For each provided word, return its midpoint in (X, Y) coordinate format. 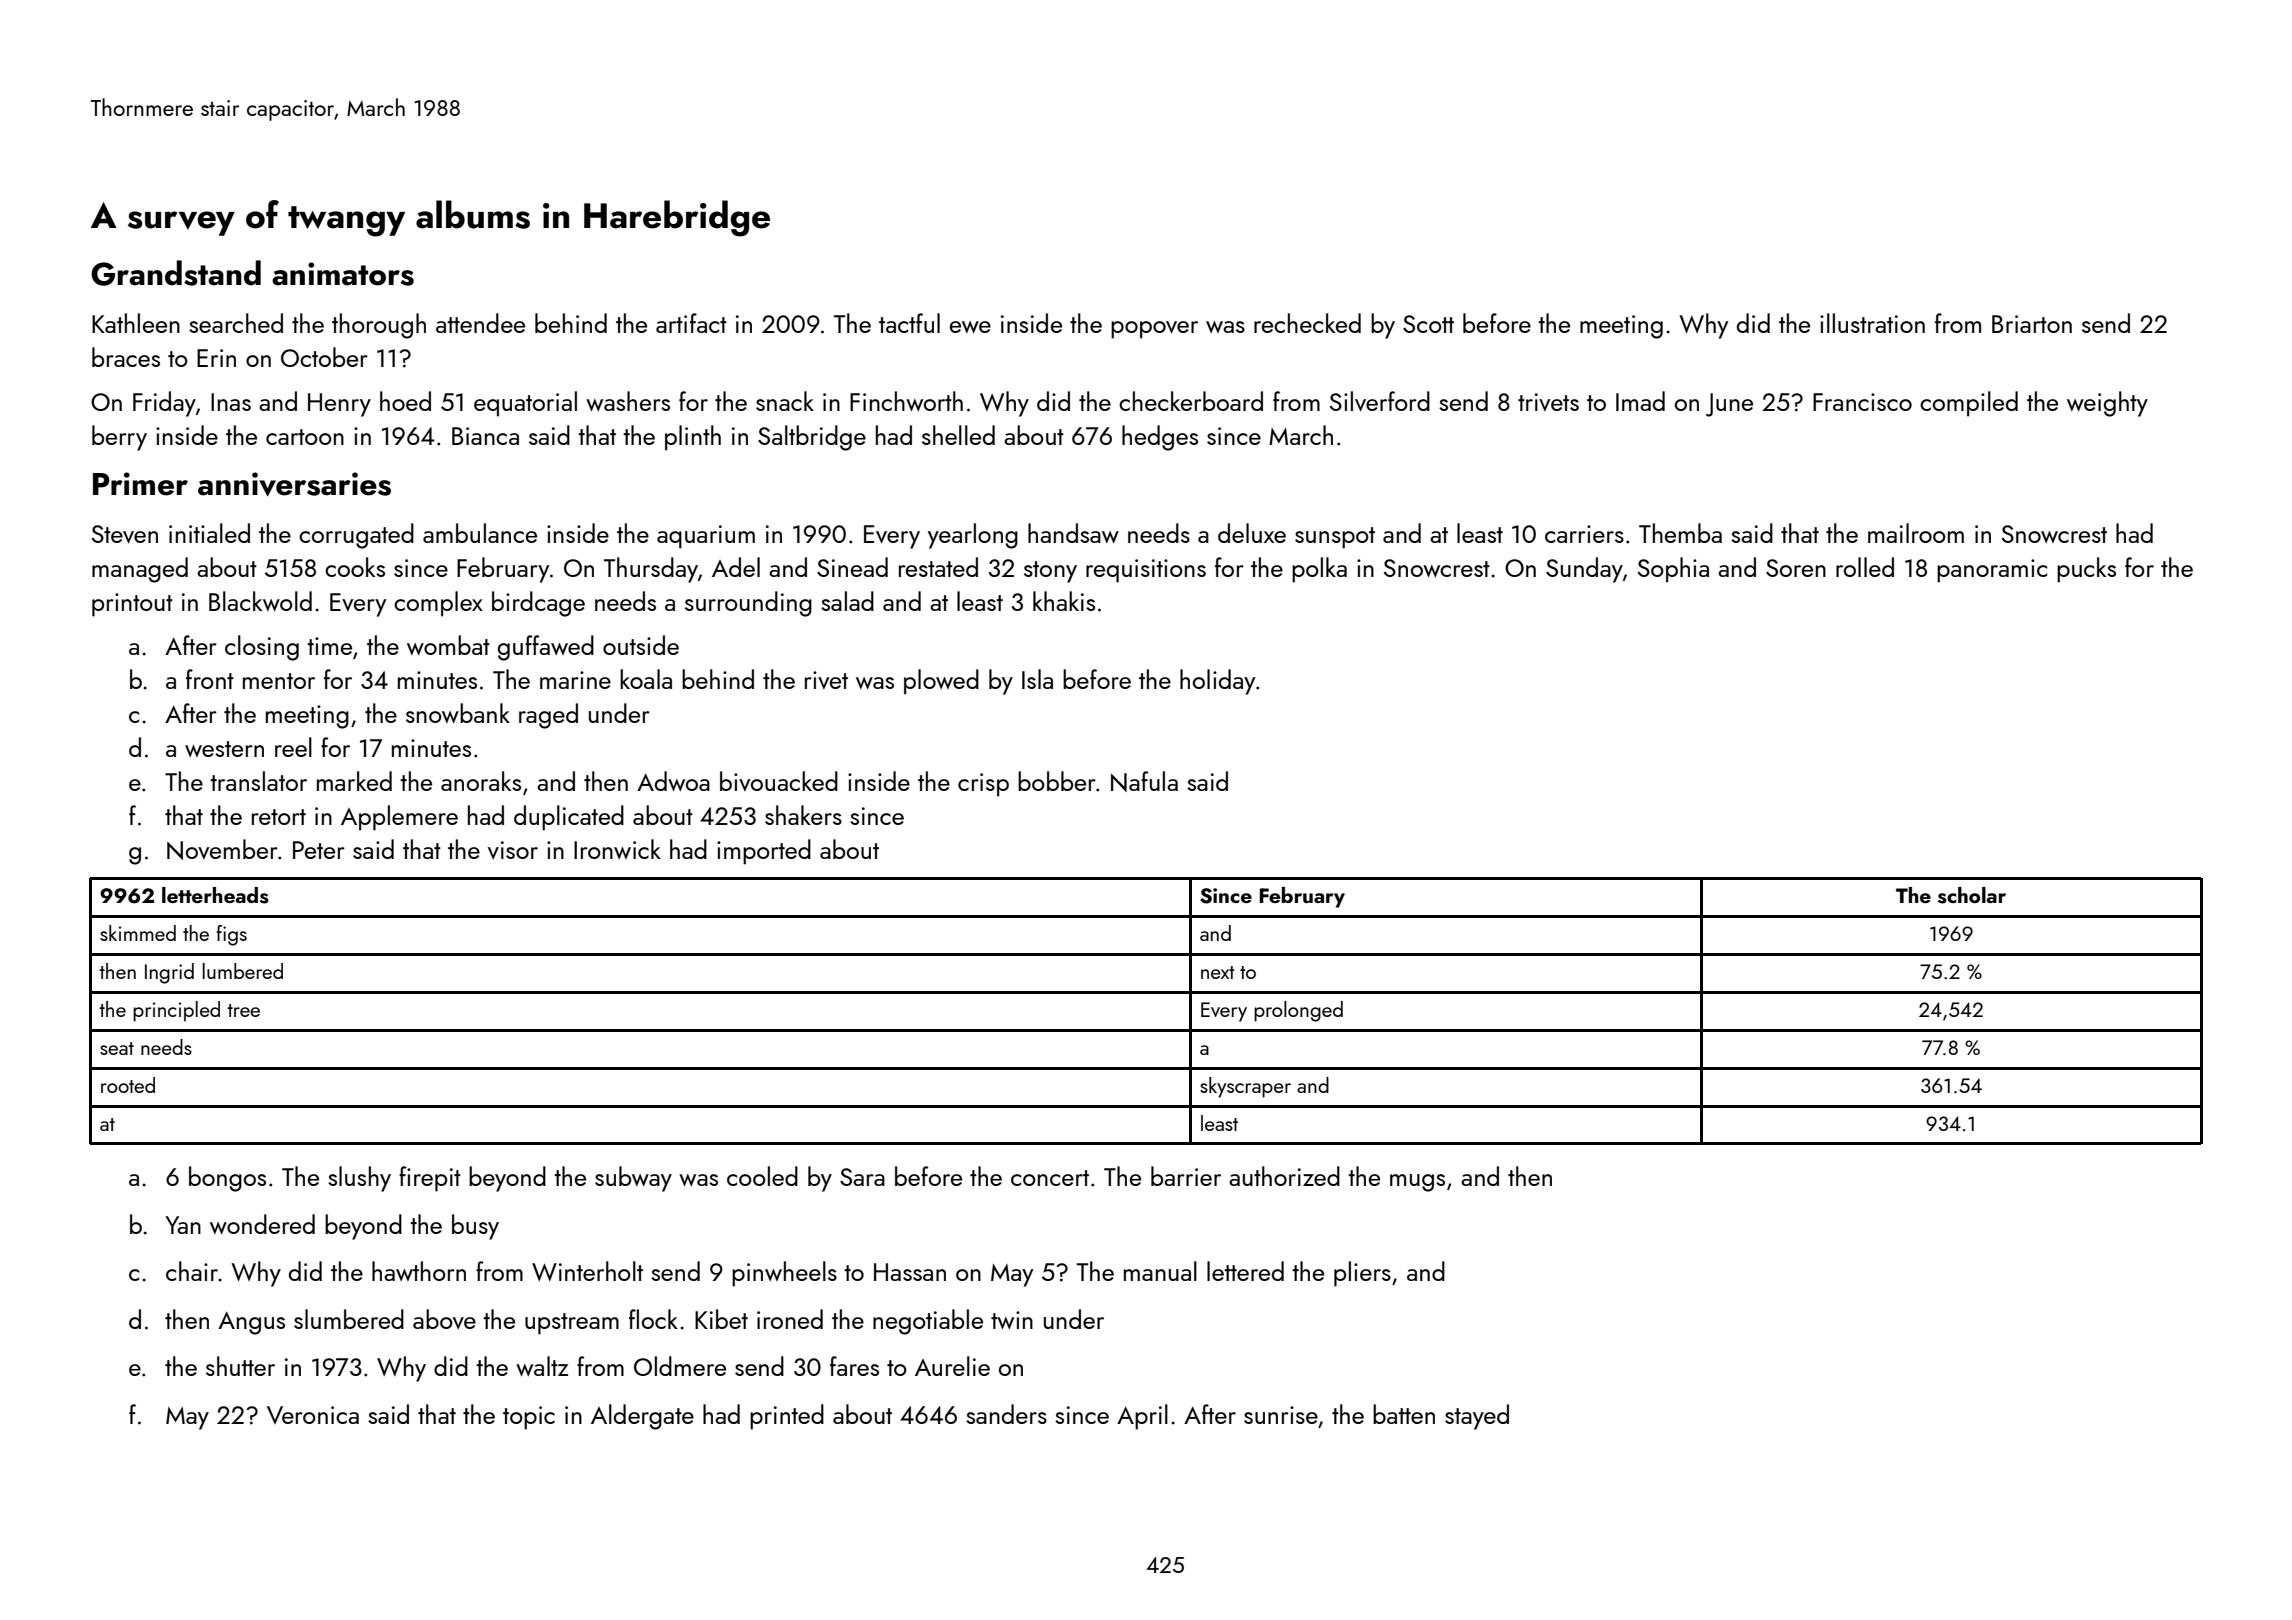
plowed (941, 682)
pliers (1362, 1274)
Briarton (2032, 324)
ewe (970, 327)
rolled (1865, 567)
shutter (240, 1366)
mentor (279, 681)
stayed (1477, 1417)
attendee (480, 323)
